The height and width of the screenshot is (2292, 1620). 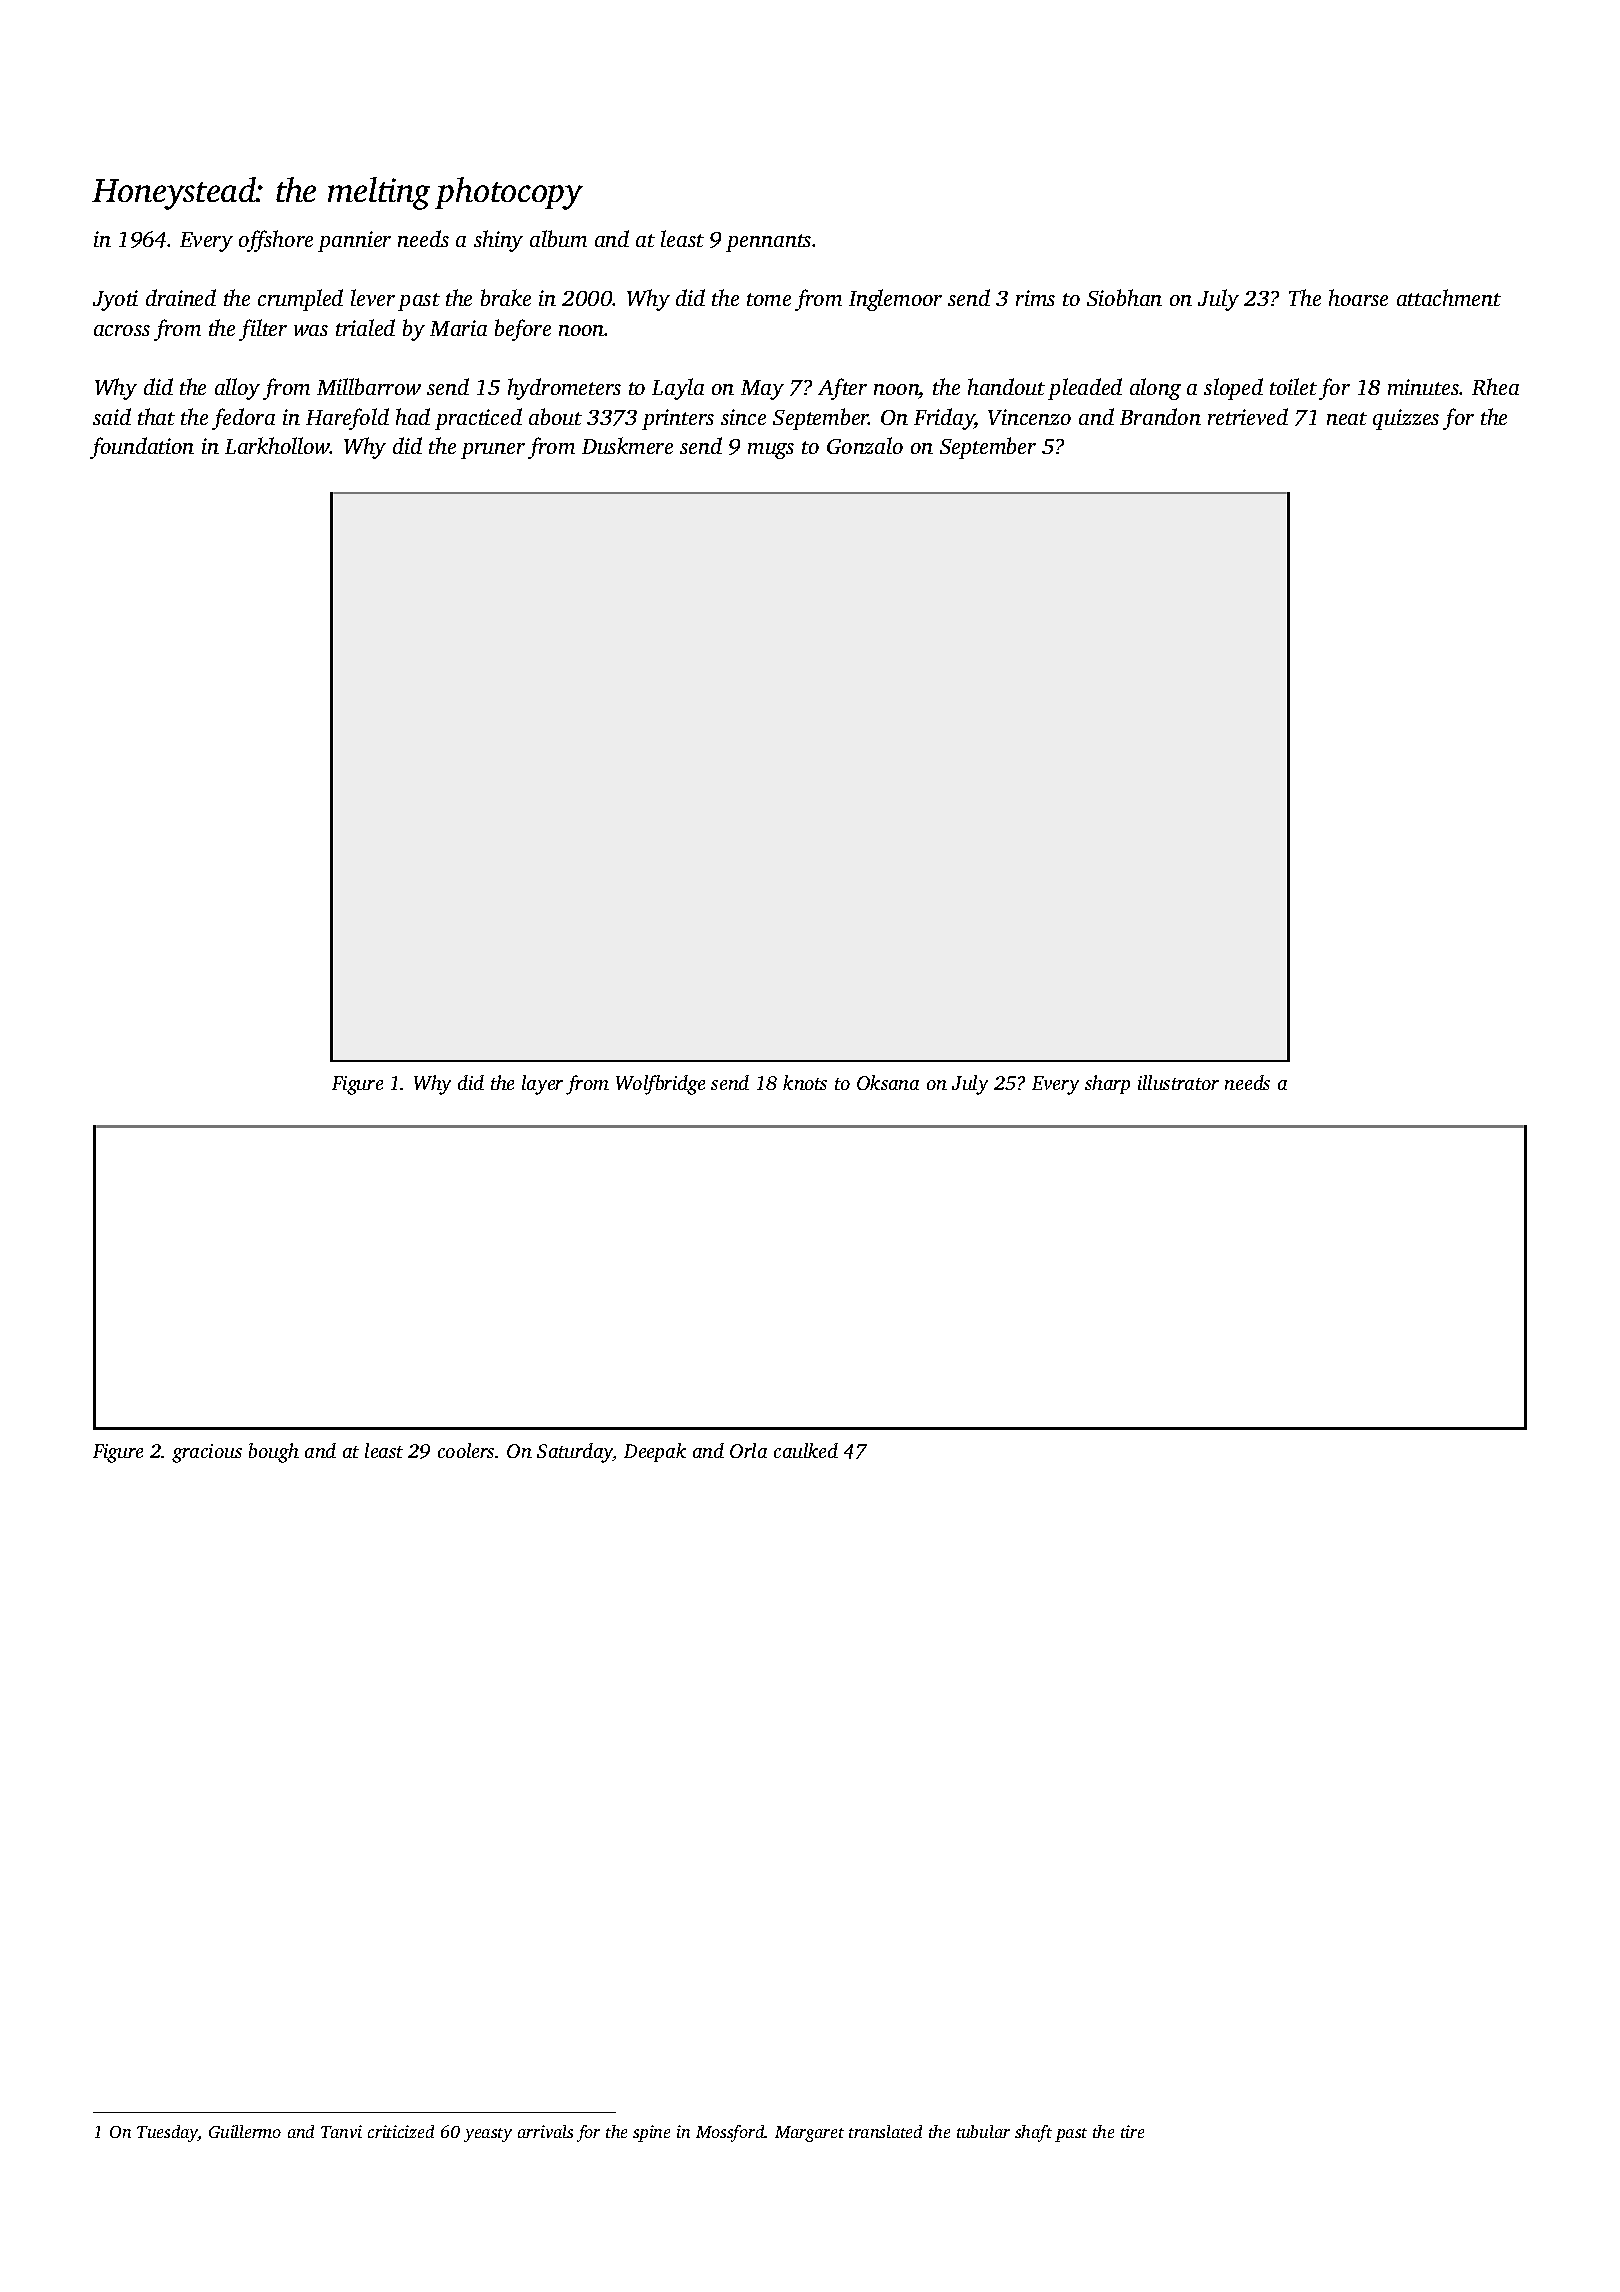 I want to click on layer, so click(x=542, y=1085).
